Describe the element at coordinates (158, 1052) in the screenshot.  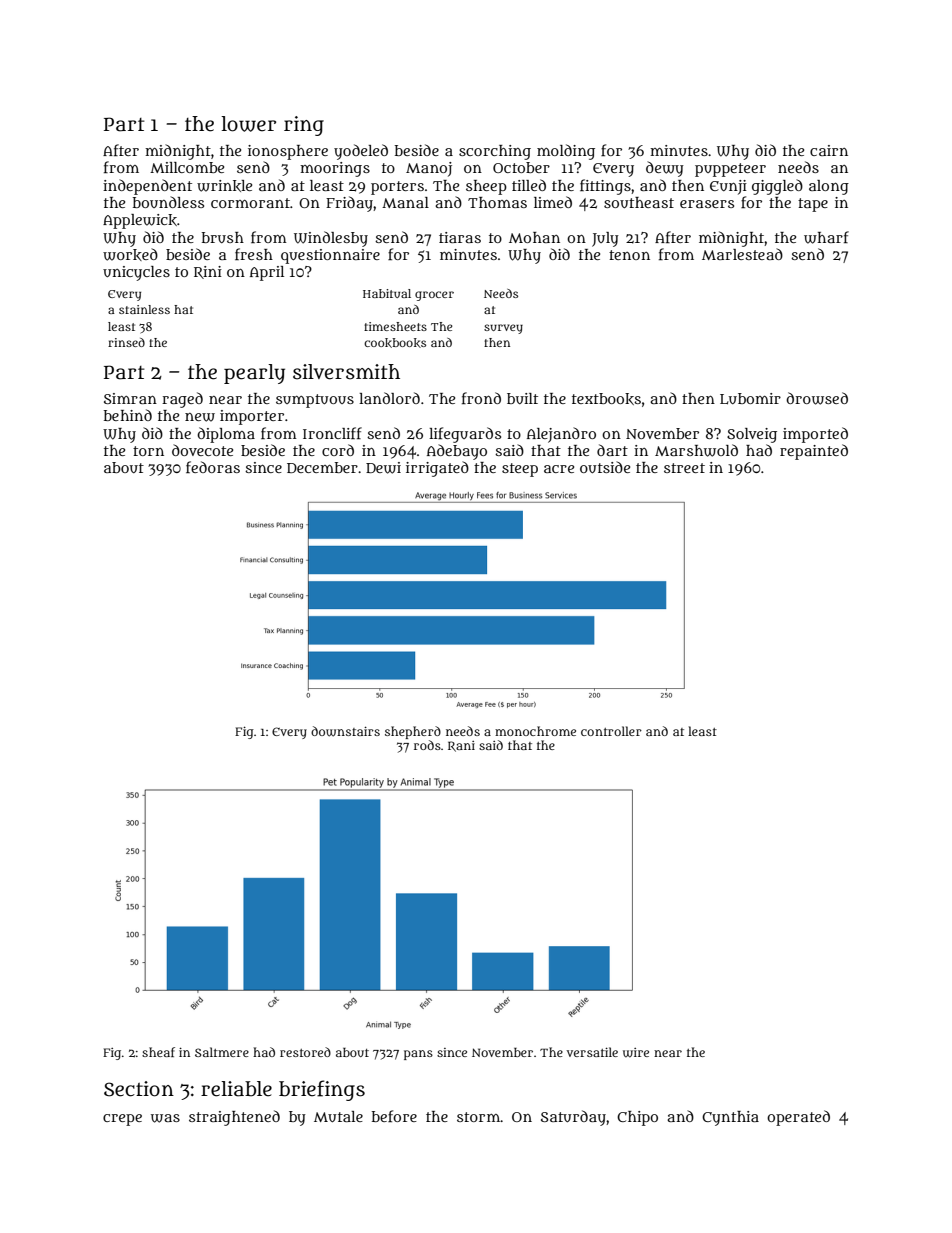
I see `sheaf` at that location.
